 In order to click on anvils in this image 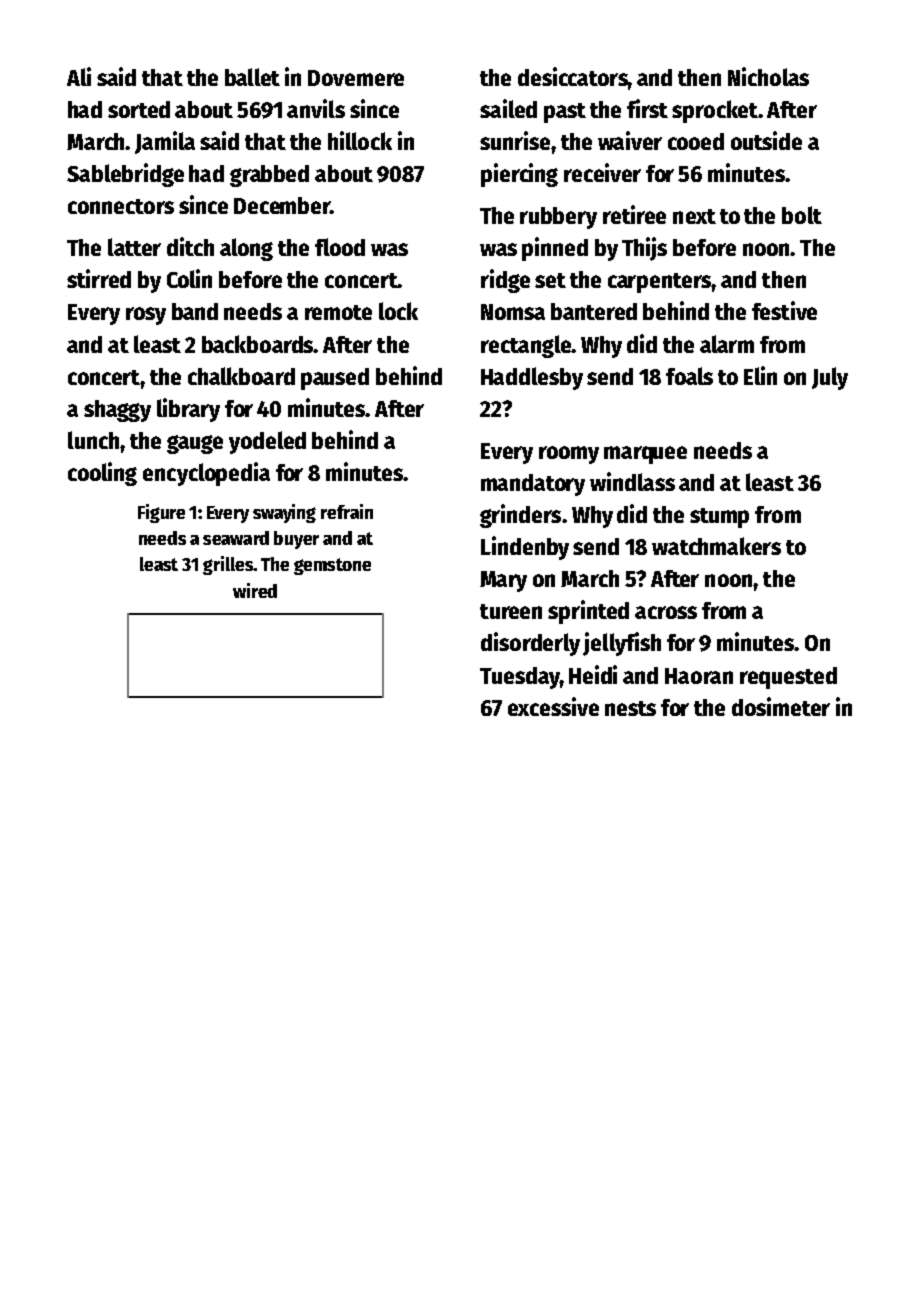, I will do `click(316, 108)`.
